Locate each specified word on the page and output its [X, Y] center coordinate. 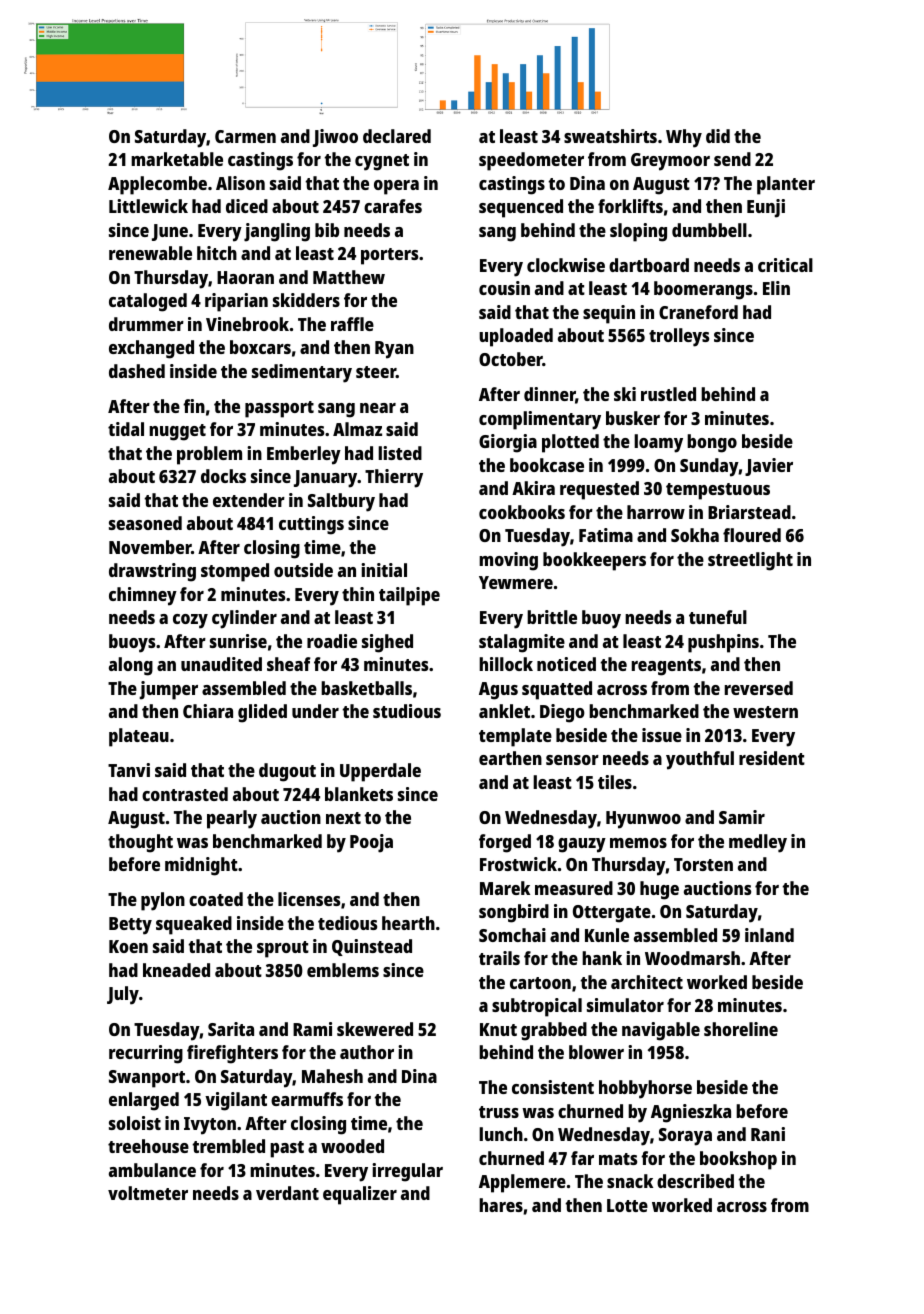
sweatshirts [610, 136]
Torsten [703, 864]
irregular [407, 1172]
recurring [146, 1054]
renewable [150, 253]
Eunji [766, 208]
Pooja [371, 843]
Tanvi [129, 770]
